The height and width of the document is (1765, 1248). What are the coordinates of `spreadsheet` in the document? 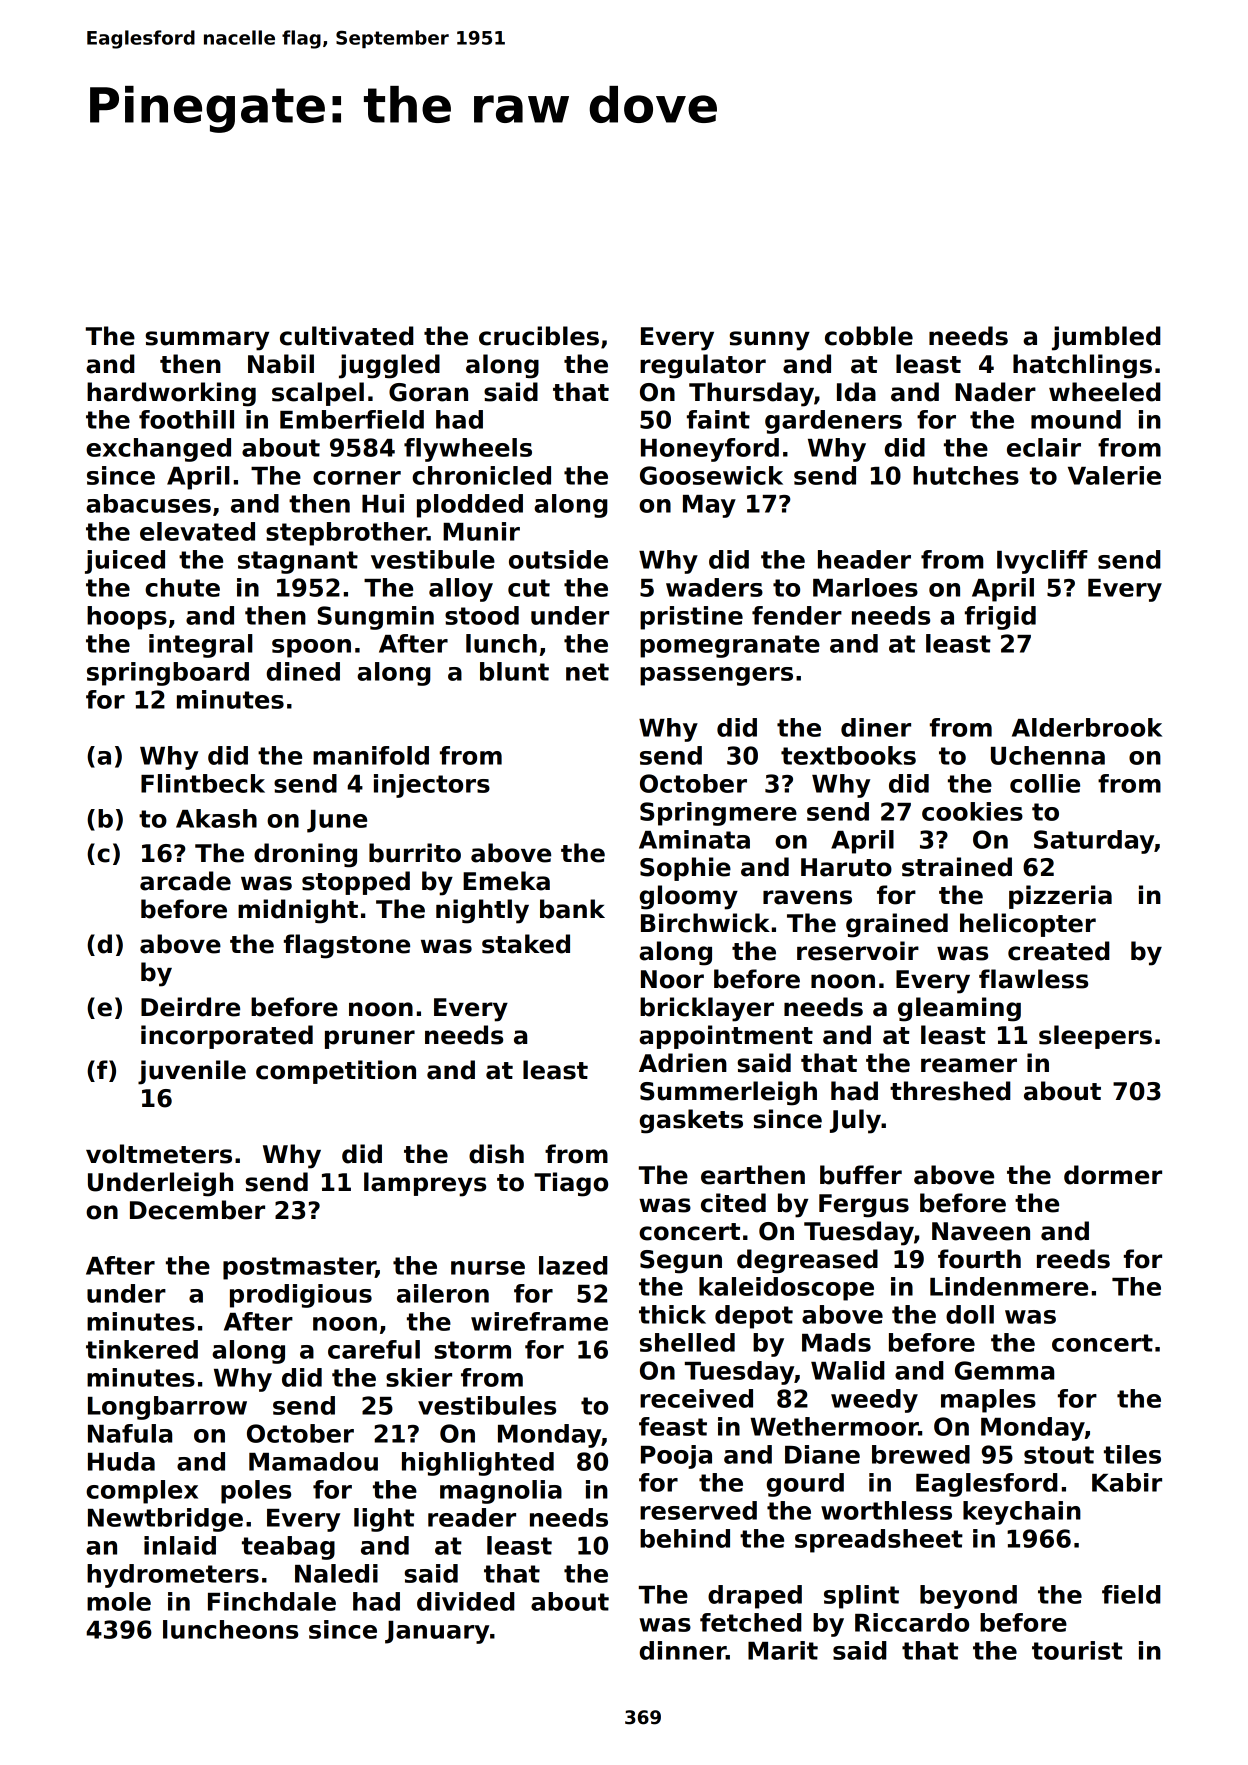 It's located at (879, 1541).
